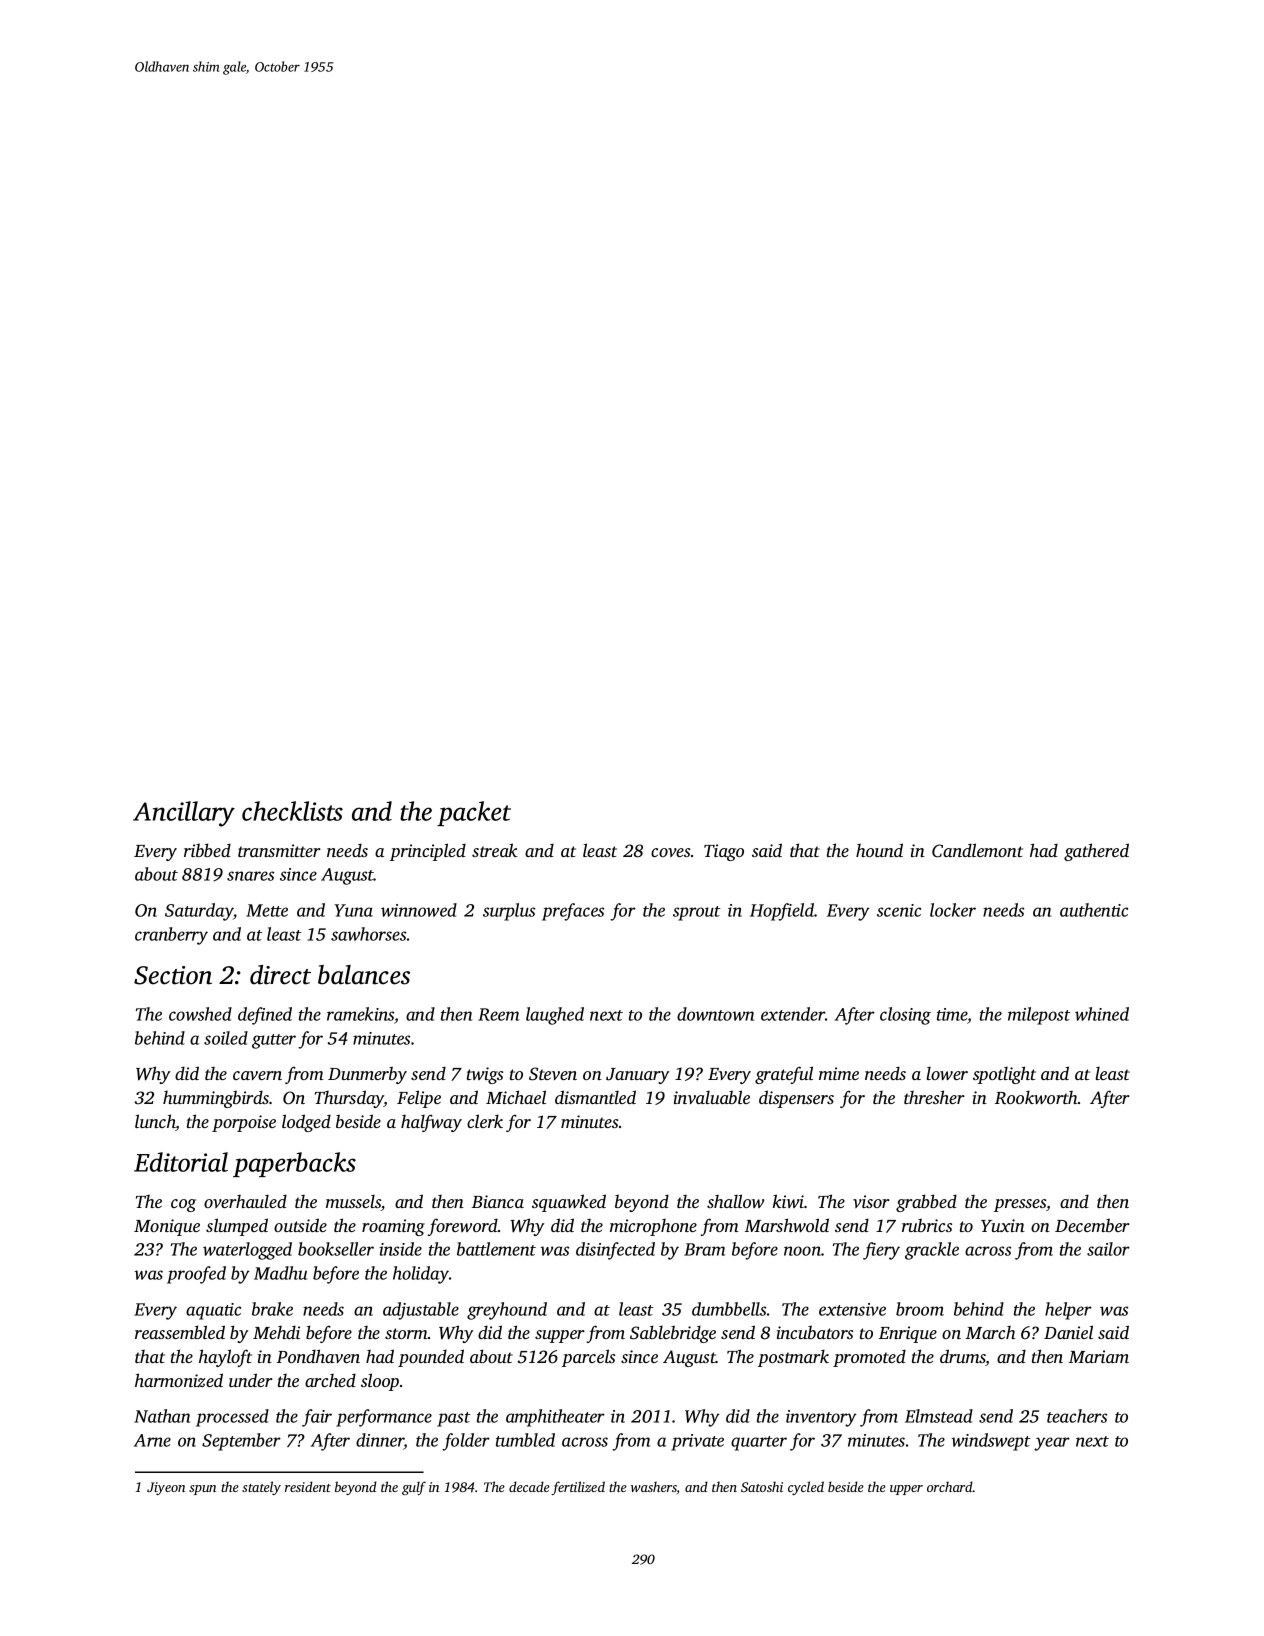 The width and height of the screenshot is (1264, 1636). I want to click on packet, so click(474, 813).
